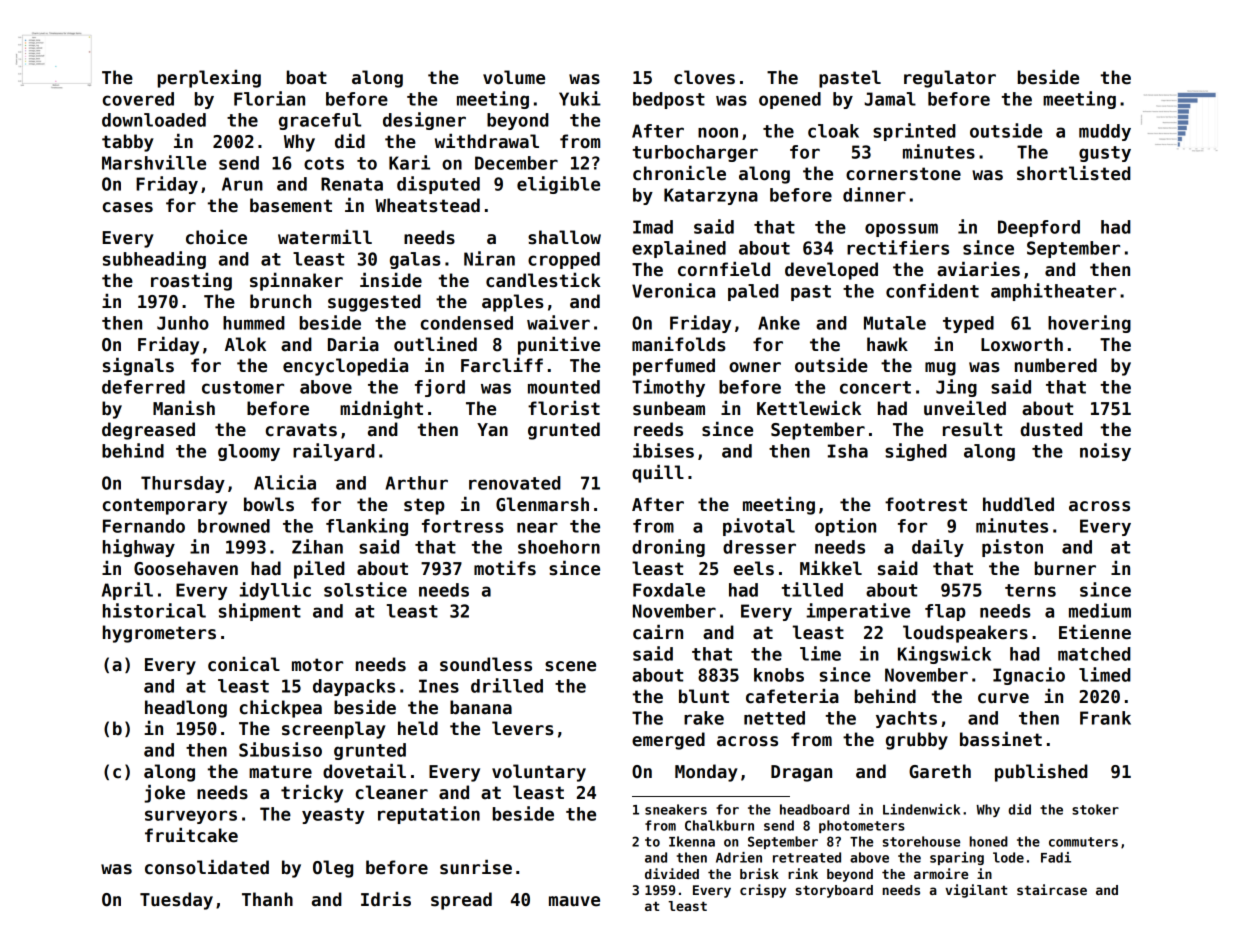 The width and height of the screenshot is (1233, 952). What do you see at coordinates (972, 429) in the screenshot?
I see `result` at bounding box center [972, 429].
